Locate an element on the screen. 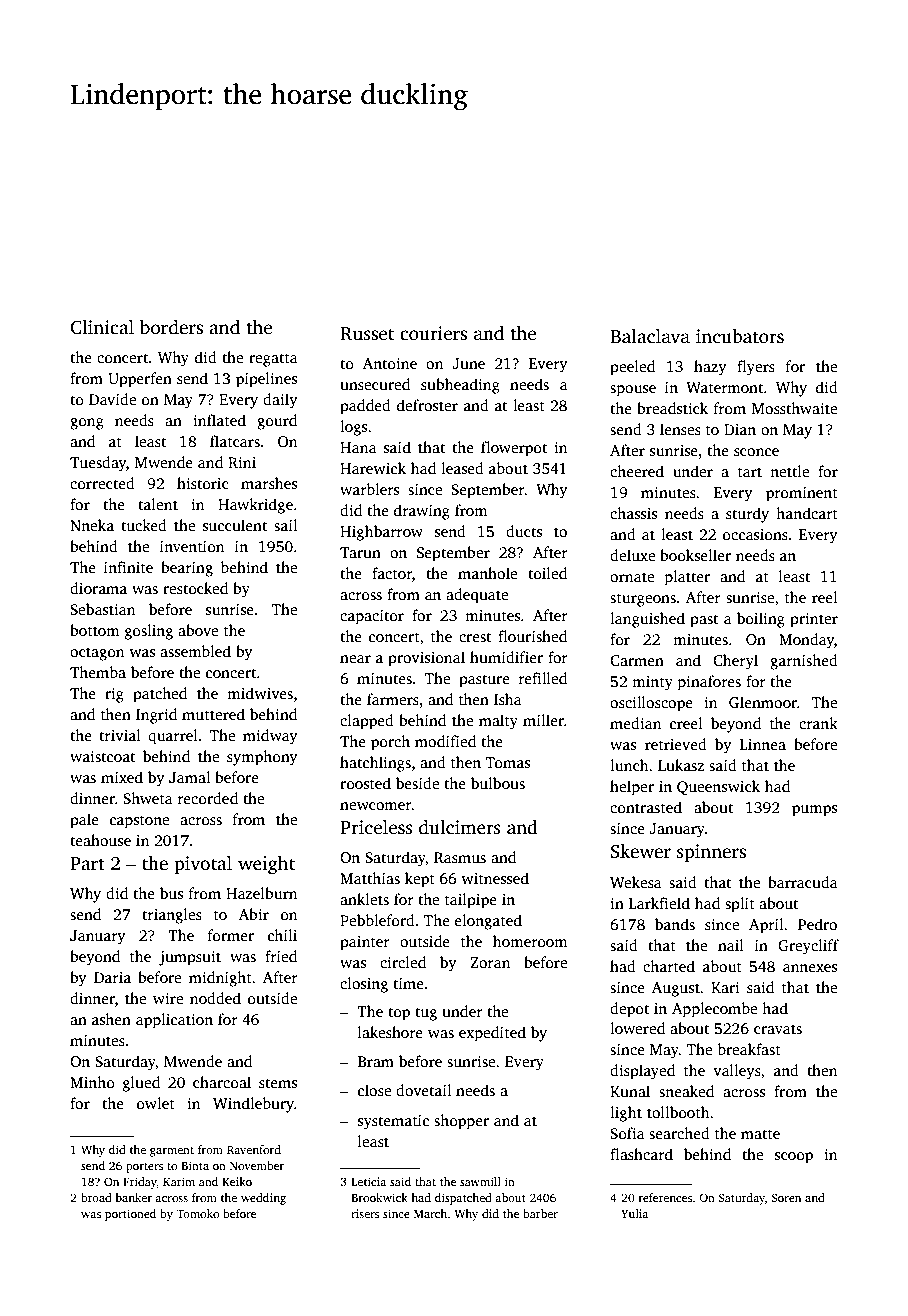  flourished is located at coordinates (532, 636).
